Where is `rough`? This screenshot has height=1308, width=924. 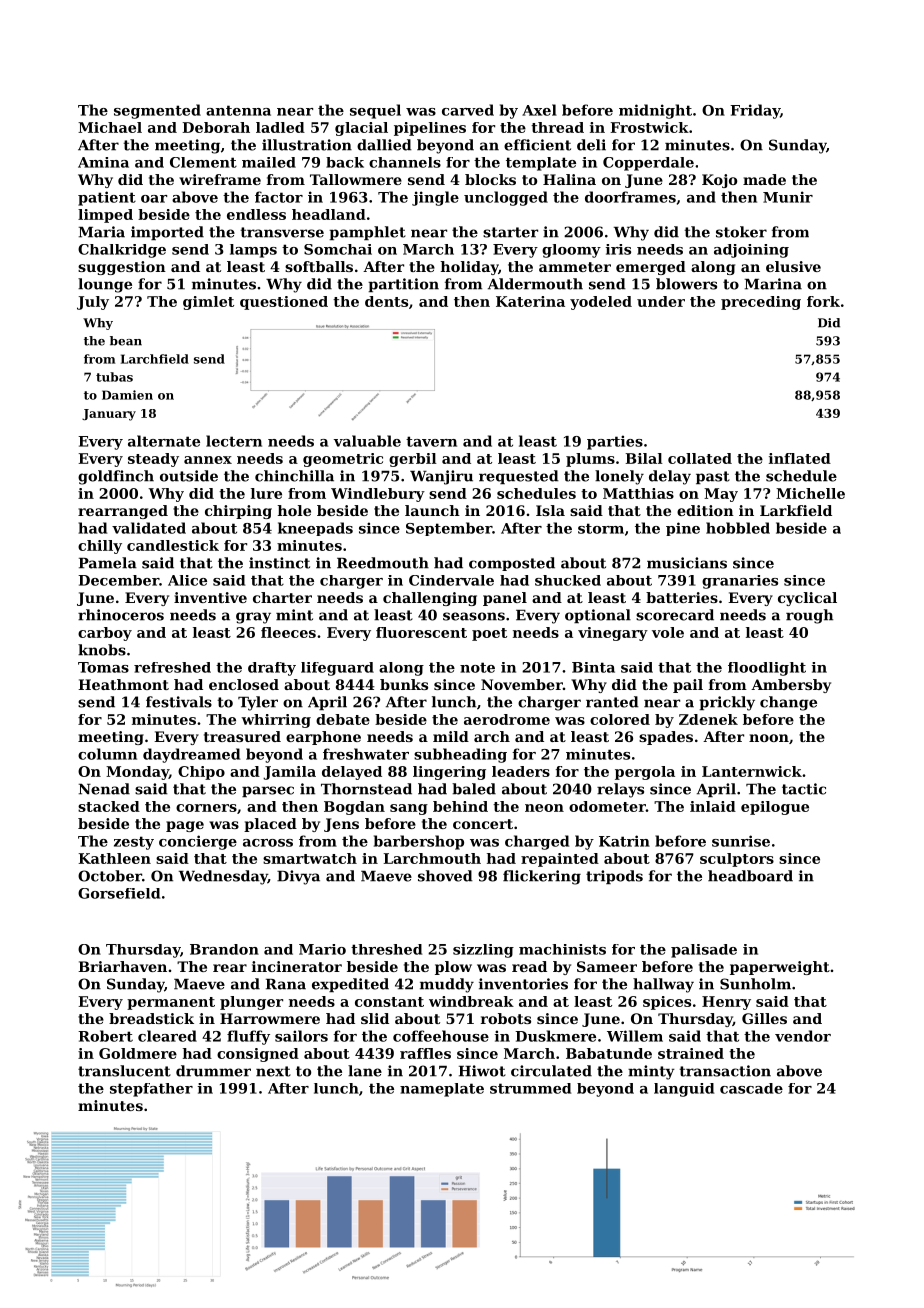 rough is located at coordinates (809, 616).
